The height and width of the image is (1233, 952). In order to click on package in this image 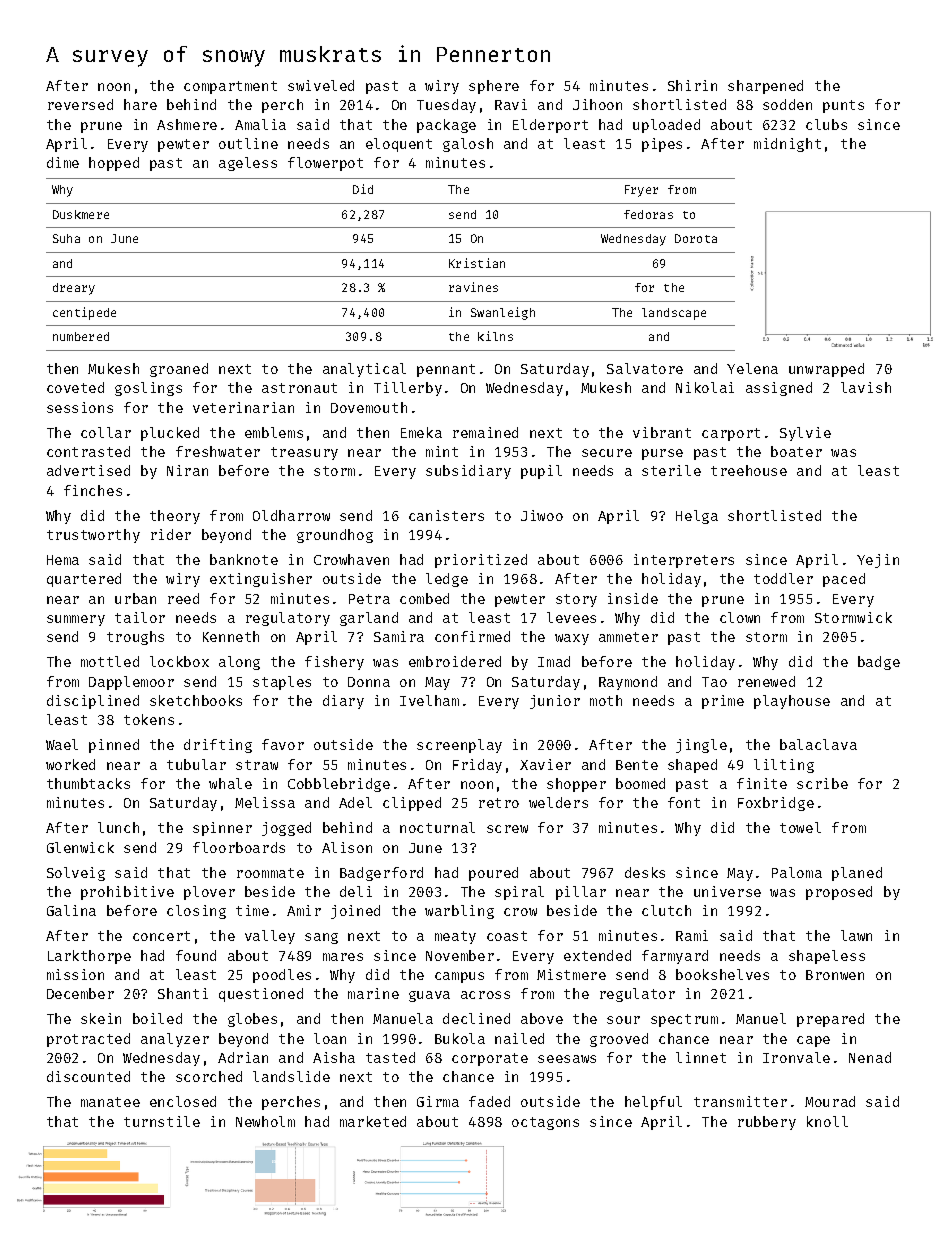, I will do `click(446, 126)`.
